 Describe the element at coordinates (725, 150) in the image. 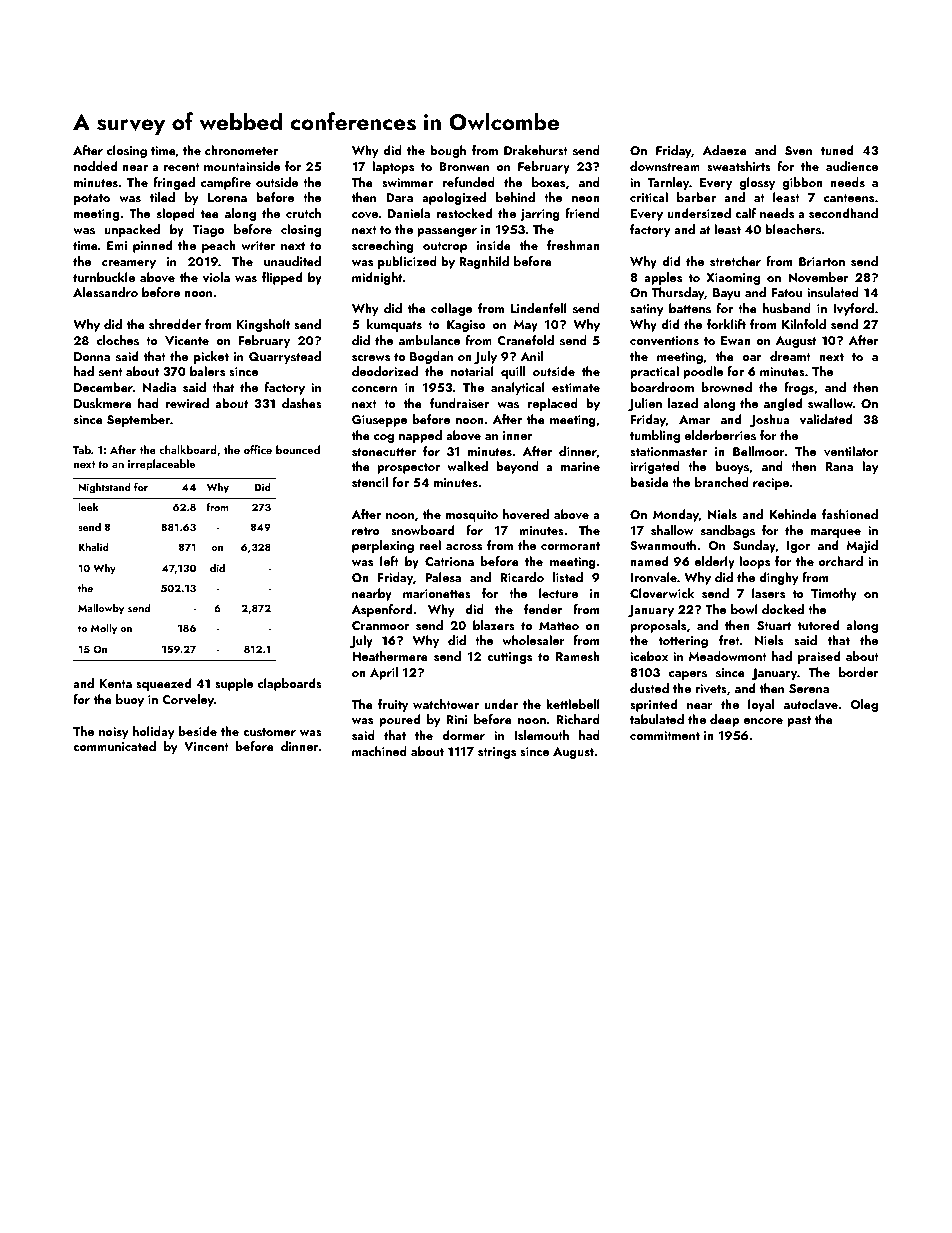

I see `Adaeze` at that location.
